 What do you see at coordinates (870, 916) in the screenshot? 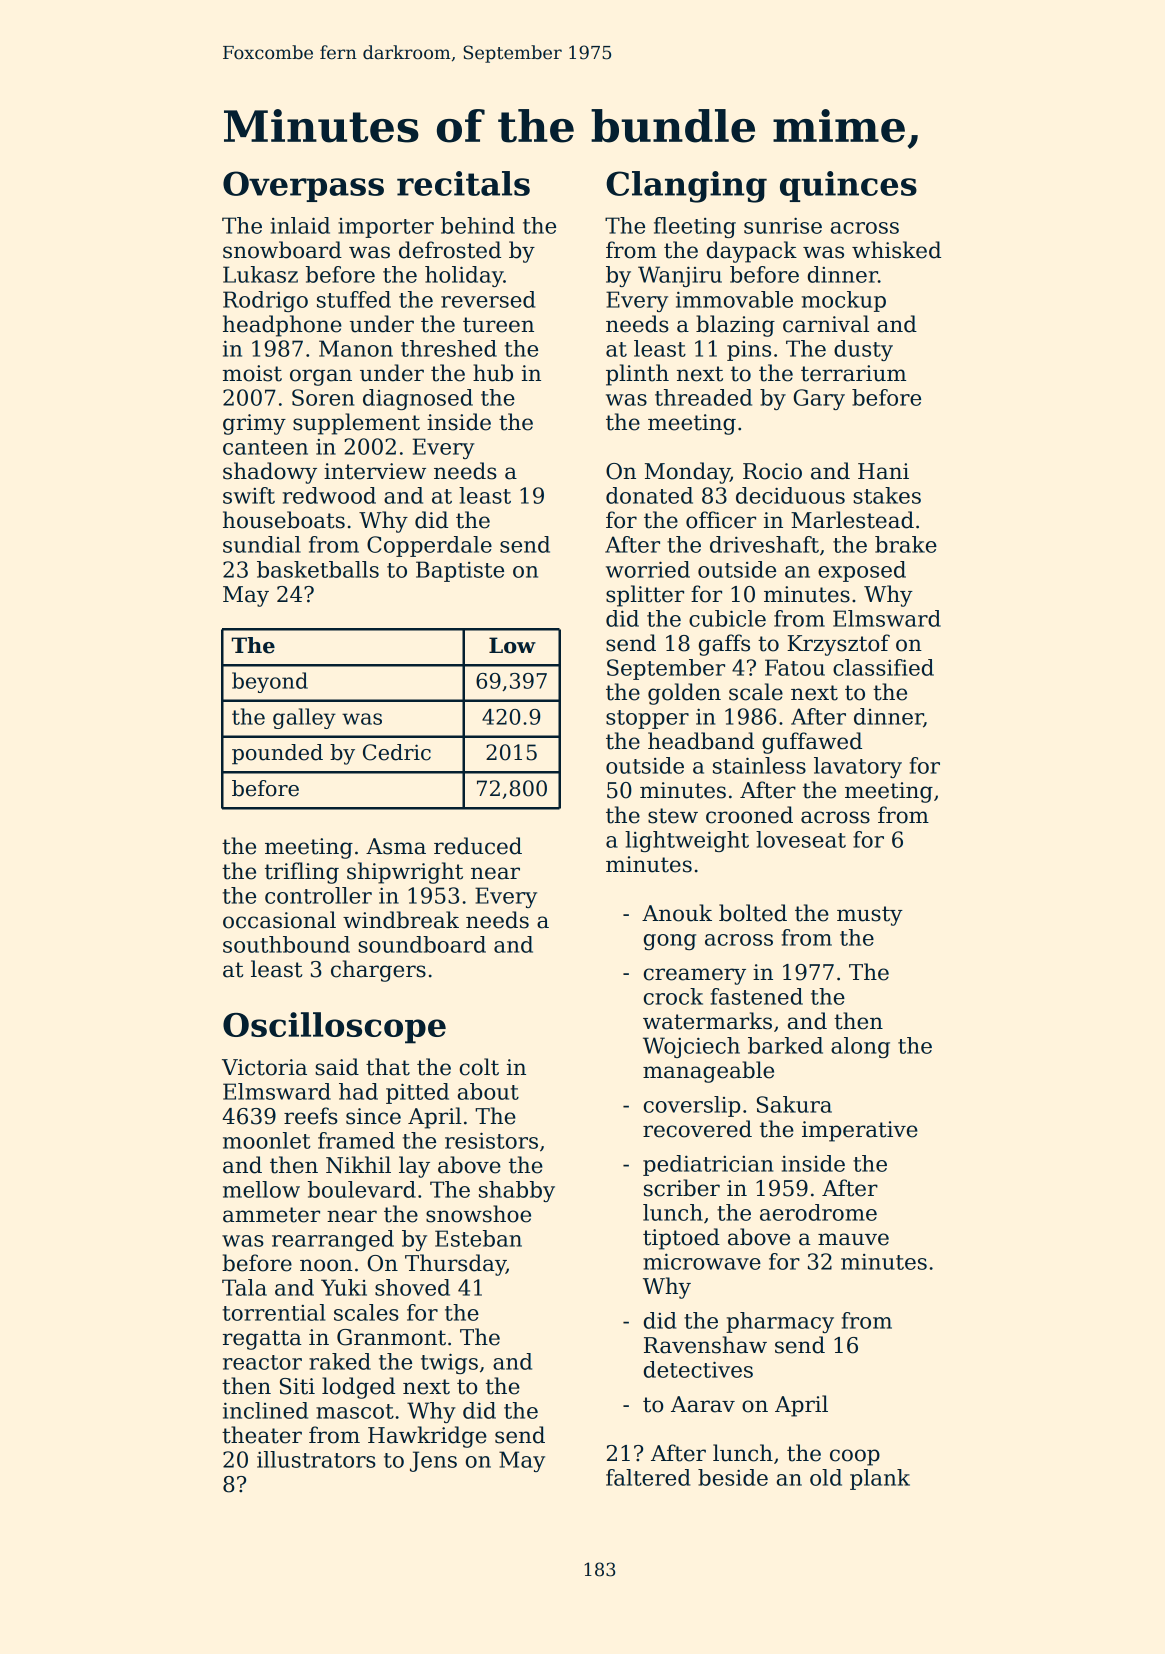
I see `musty` at bounding box center [870, 916].
